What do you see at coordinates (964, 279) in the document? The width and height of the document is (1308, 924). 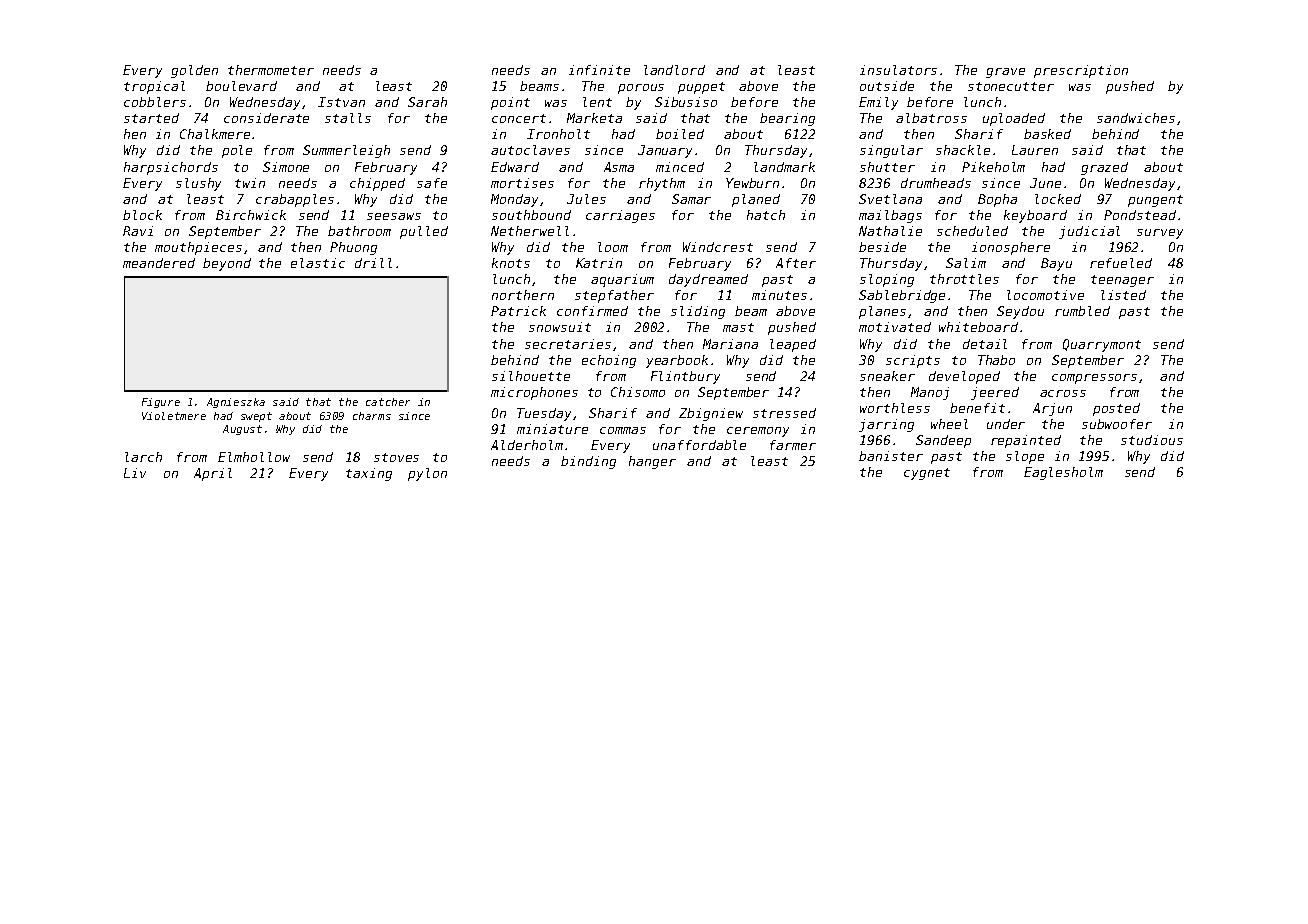 I see `throttles` at bounding box center [964, 279].
